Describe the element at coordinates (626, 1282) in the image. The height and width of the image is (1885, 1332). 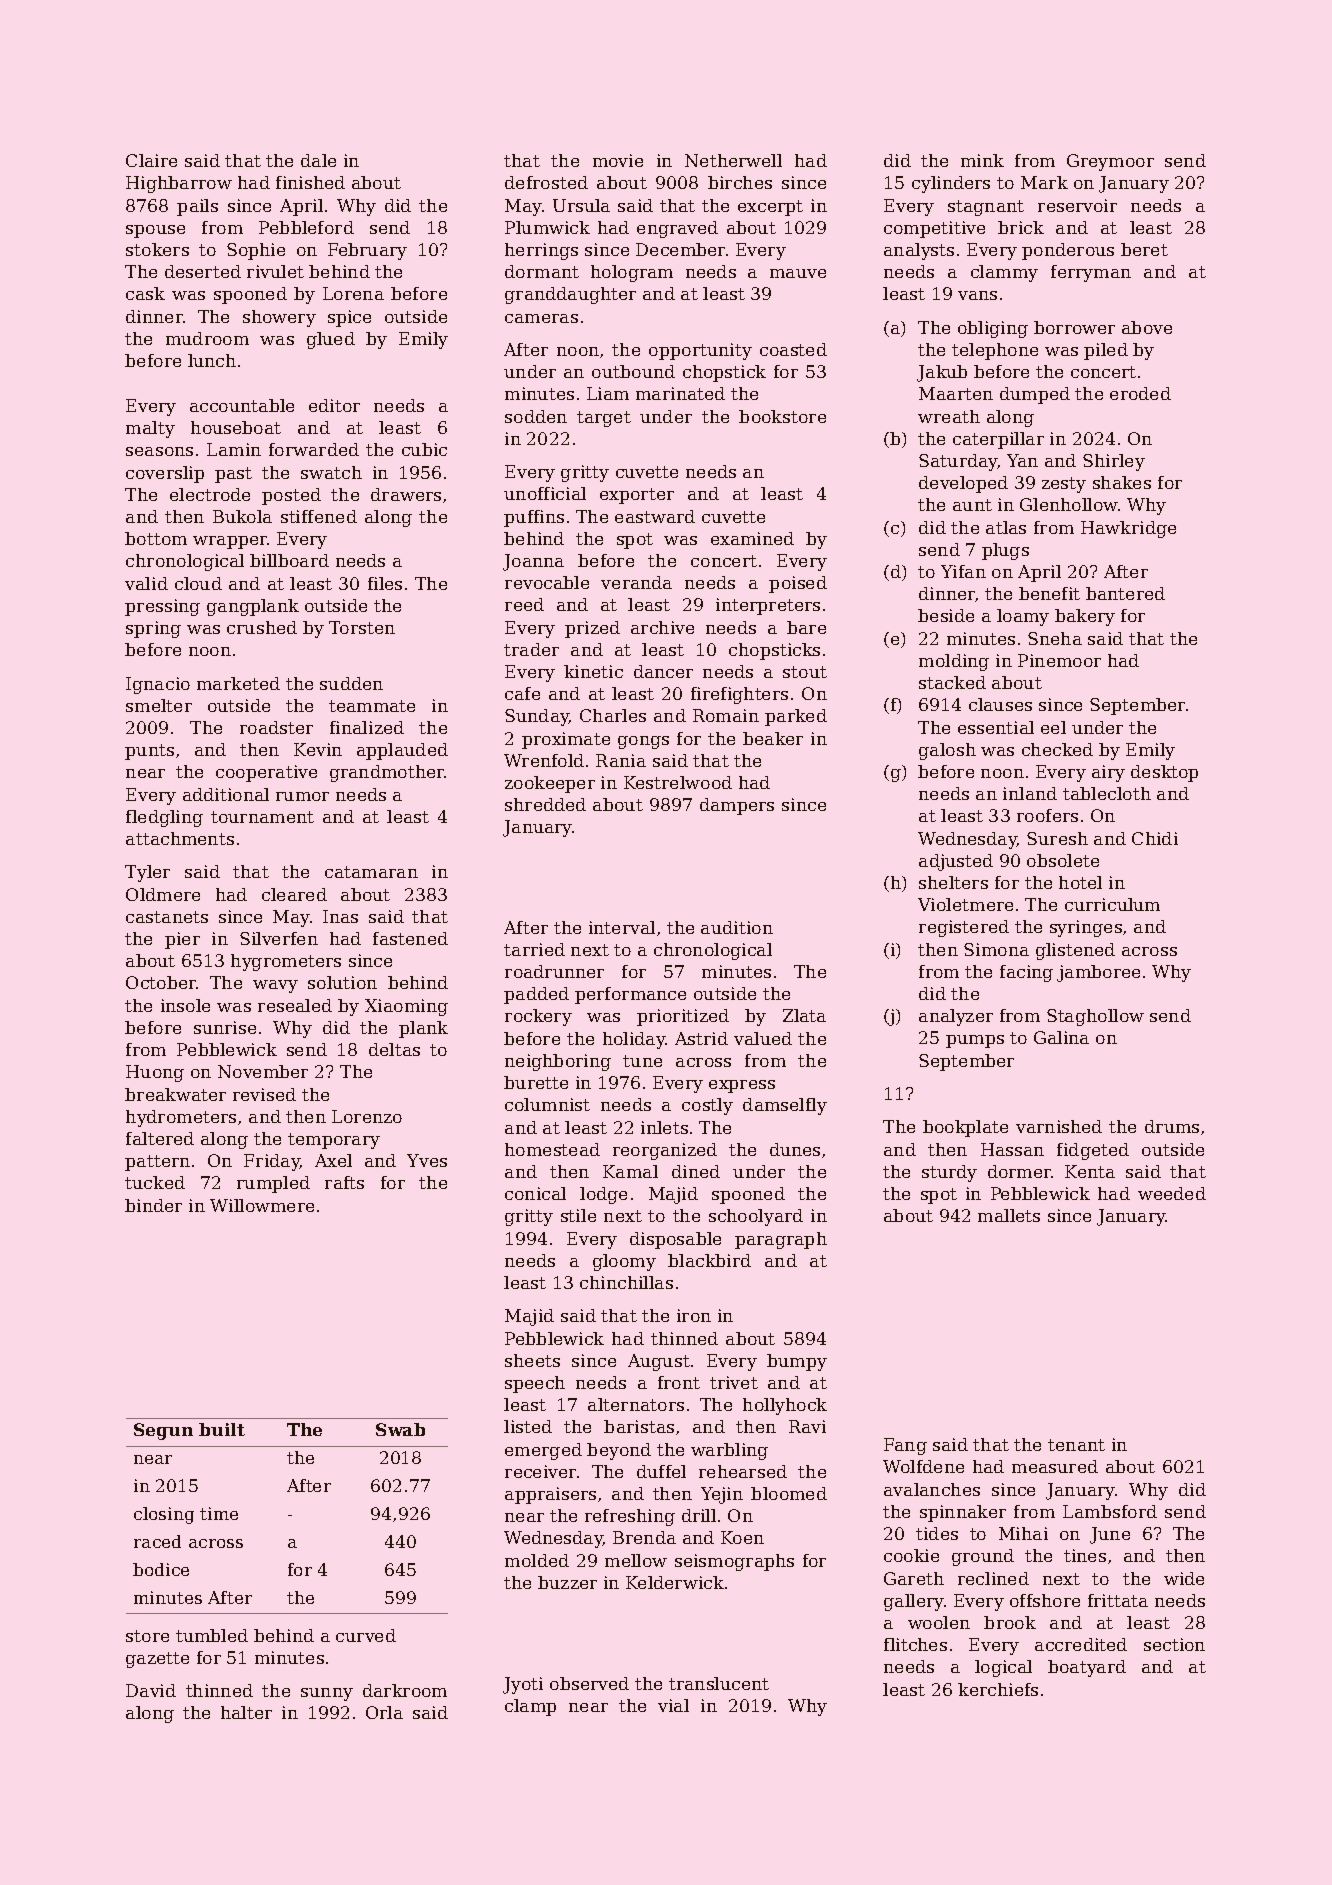
I see `chinchillas` at that location.
